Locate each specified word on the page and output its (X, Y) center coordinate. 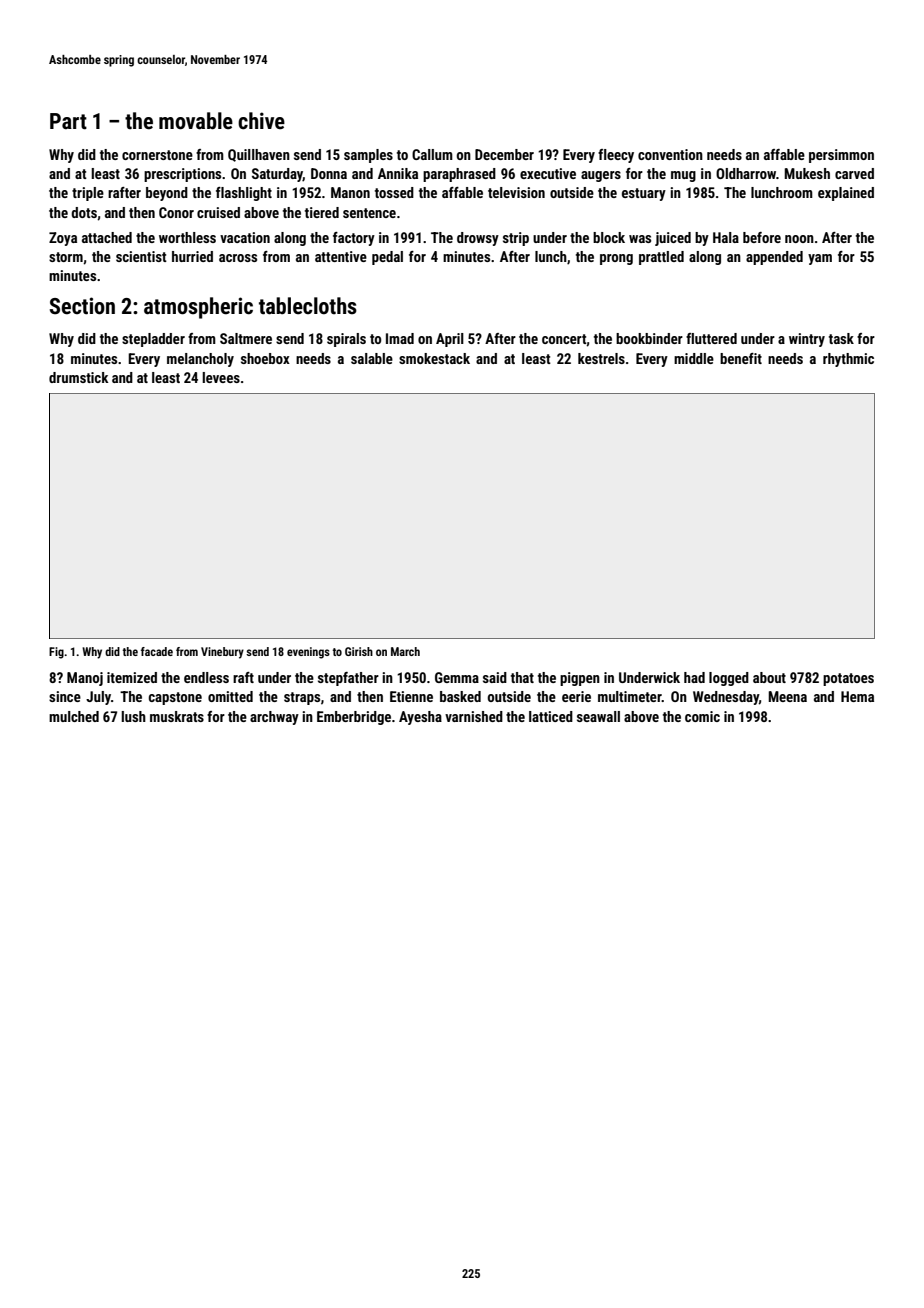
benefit (741, 358)
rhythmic (848, 360)
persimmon (841, 156)
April (450, 340)
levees (221, 377)
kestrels (601, 358)
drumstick (79, 377)
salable (372, 358)
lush (133, 716)
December (504, 154)
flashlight (244, 194)
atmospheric (198, 308)
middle (694, 358)
